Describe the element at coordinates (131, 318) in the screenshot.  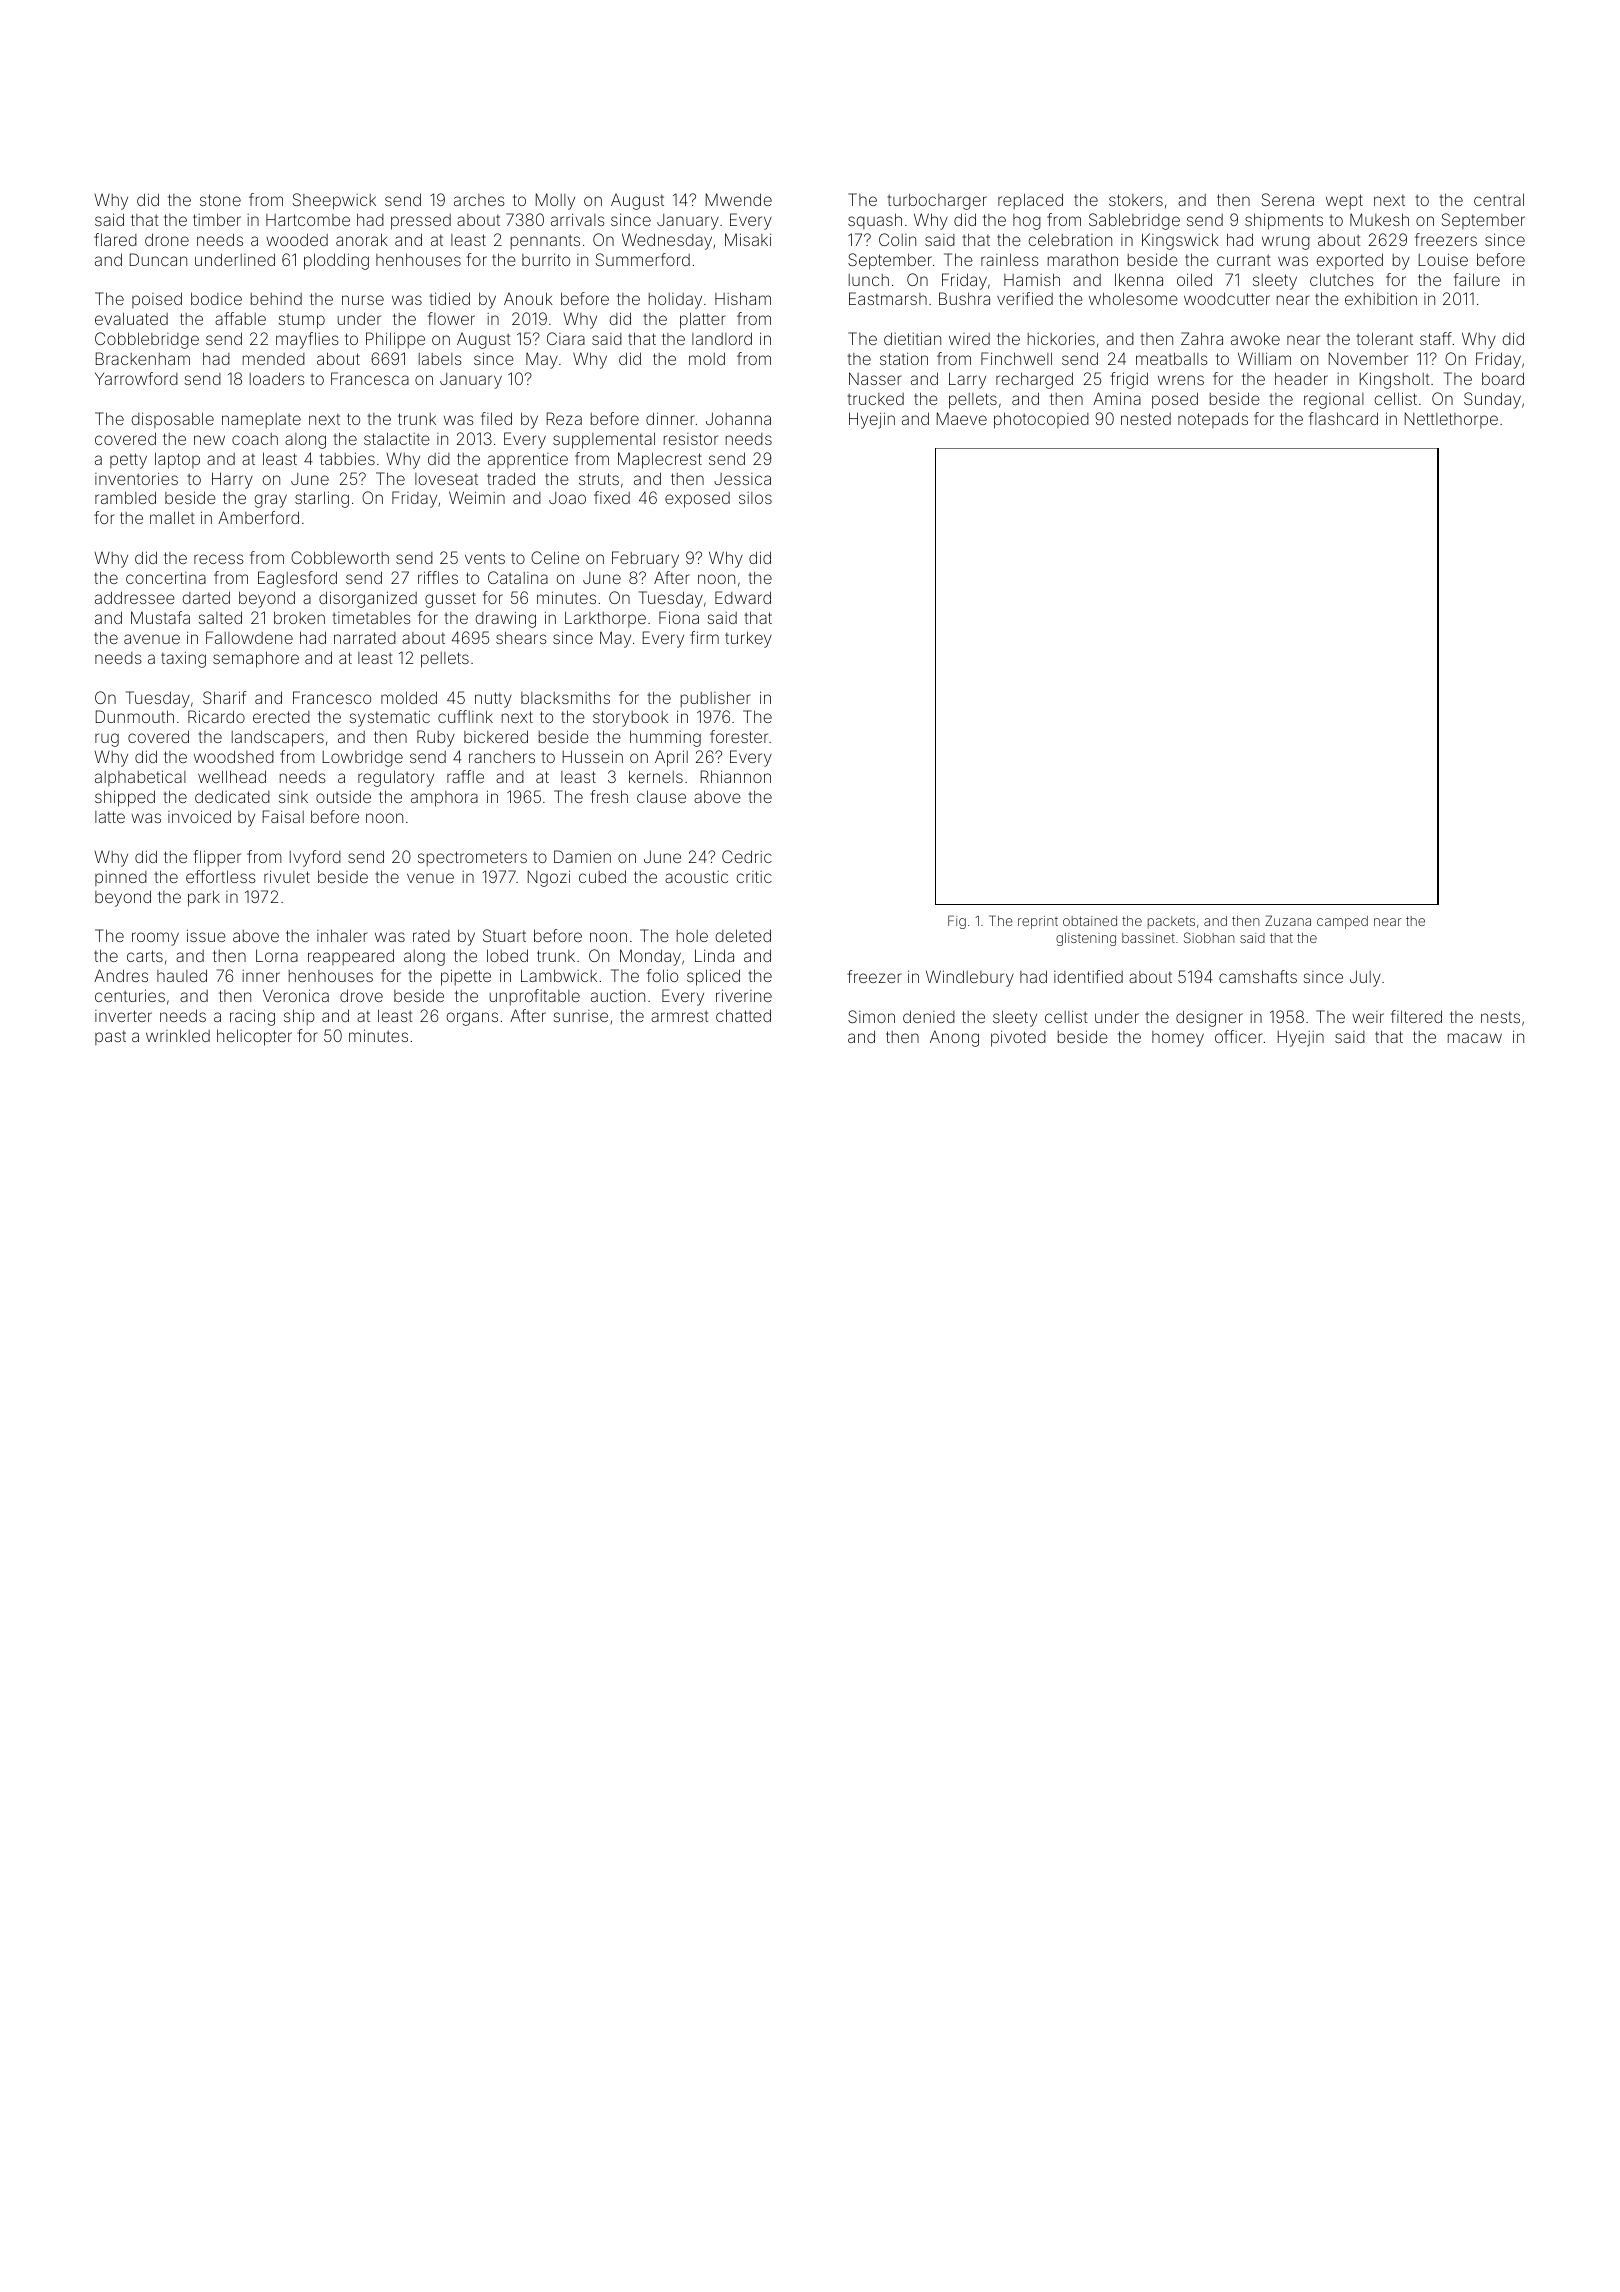
I see `evaluated` at that location.
